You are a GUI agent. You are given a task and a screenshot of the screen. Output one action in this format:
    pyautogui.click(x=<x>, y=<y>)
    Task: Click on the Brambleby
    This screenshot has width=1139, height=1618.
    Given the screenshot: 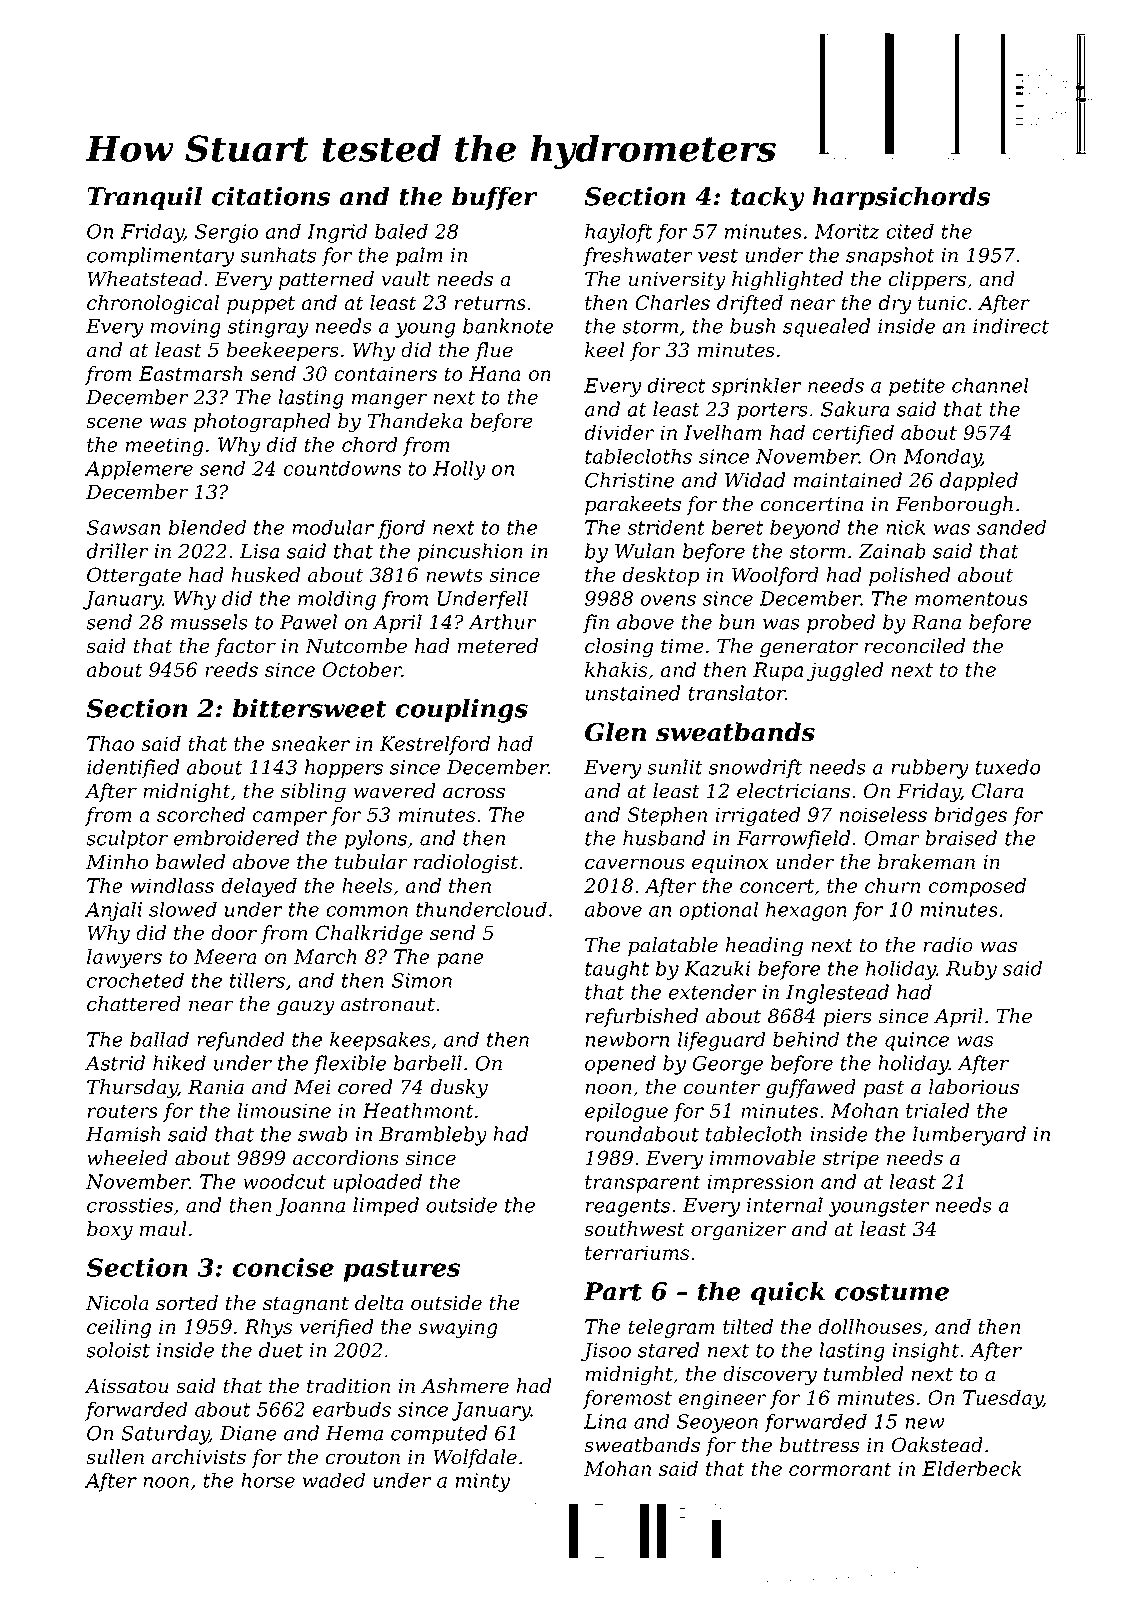 What is the action you would take?
    pyautogui.click(x=433, y=1136)
